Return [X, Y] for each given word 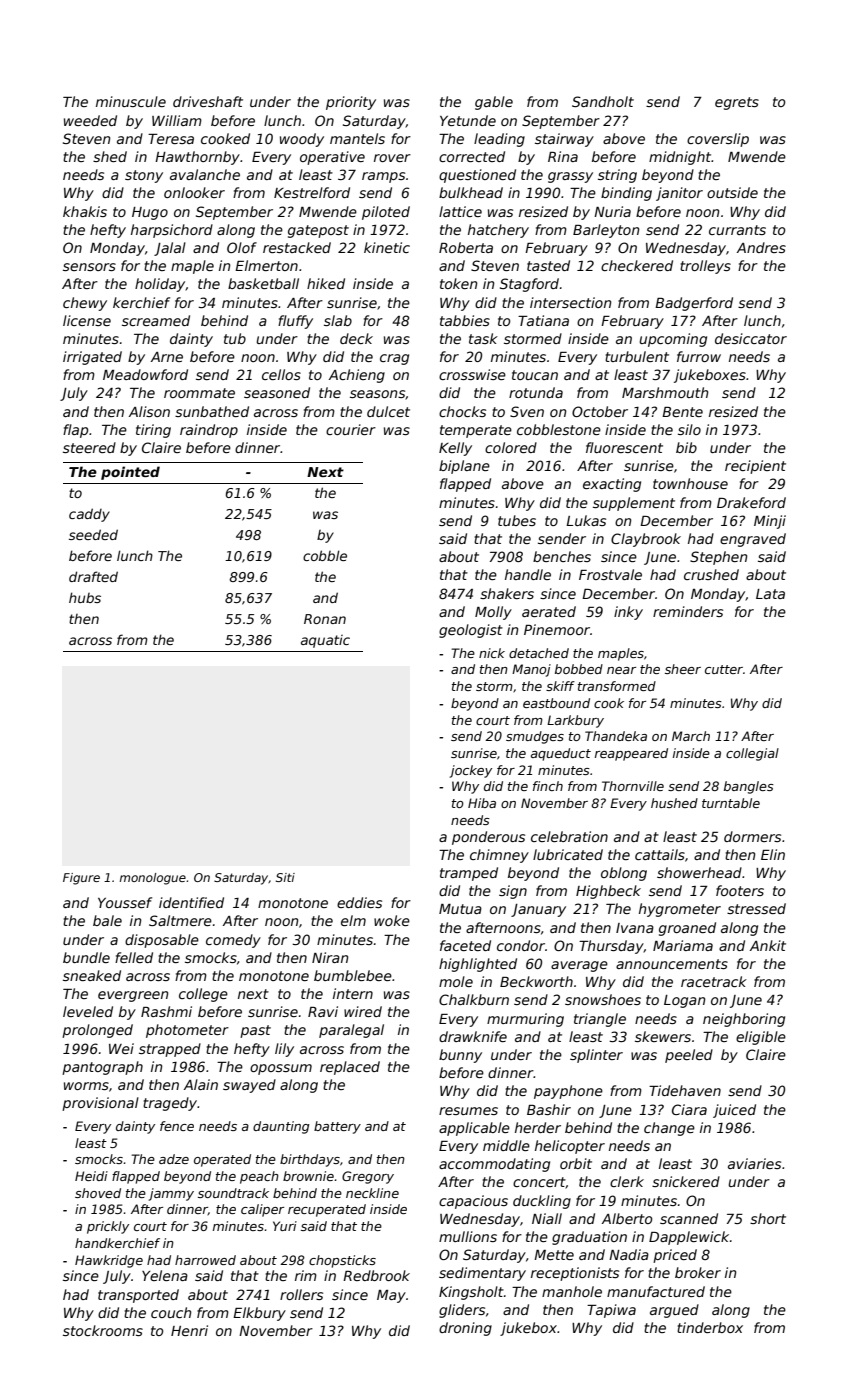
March [691, 736]
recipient [755, 467]
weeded [90, 120]
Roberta [466, 247]
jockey [470, 771]
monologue [153, 879]
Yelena [165, 1275]
